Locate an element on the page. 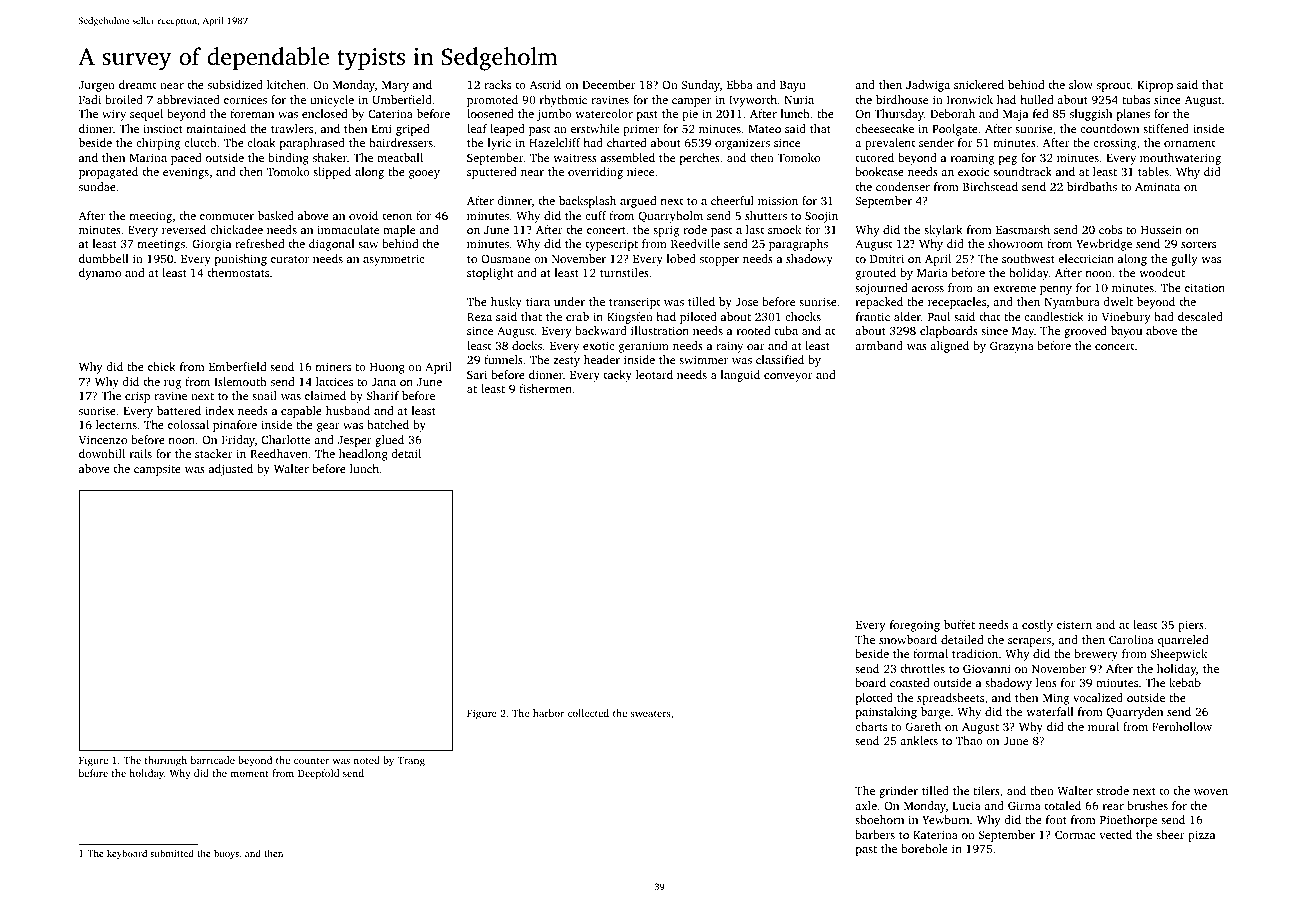 This document has width=1308, height=924. Reza is located at coordinates (479, 317).
